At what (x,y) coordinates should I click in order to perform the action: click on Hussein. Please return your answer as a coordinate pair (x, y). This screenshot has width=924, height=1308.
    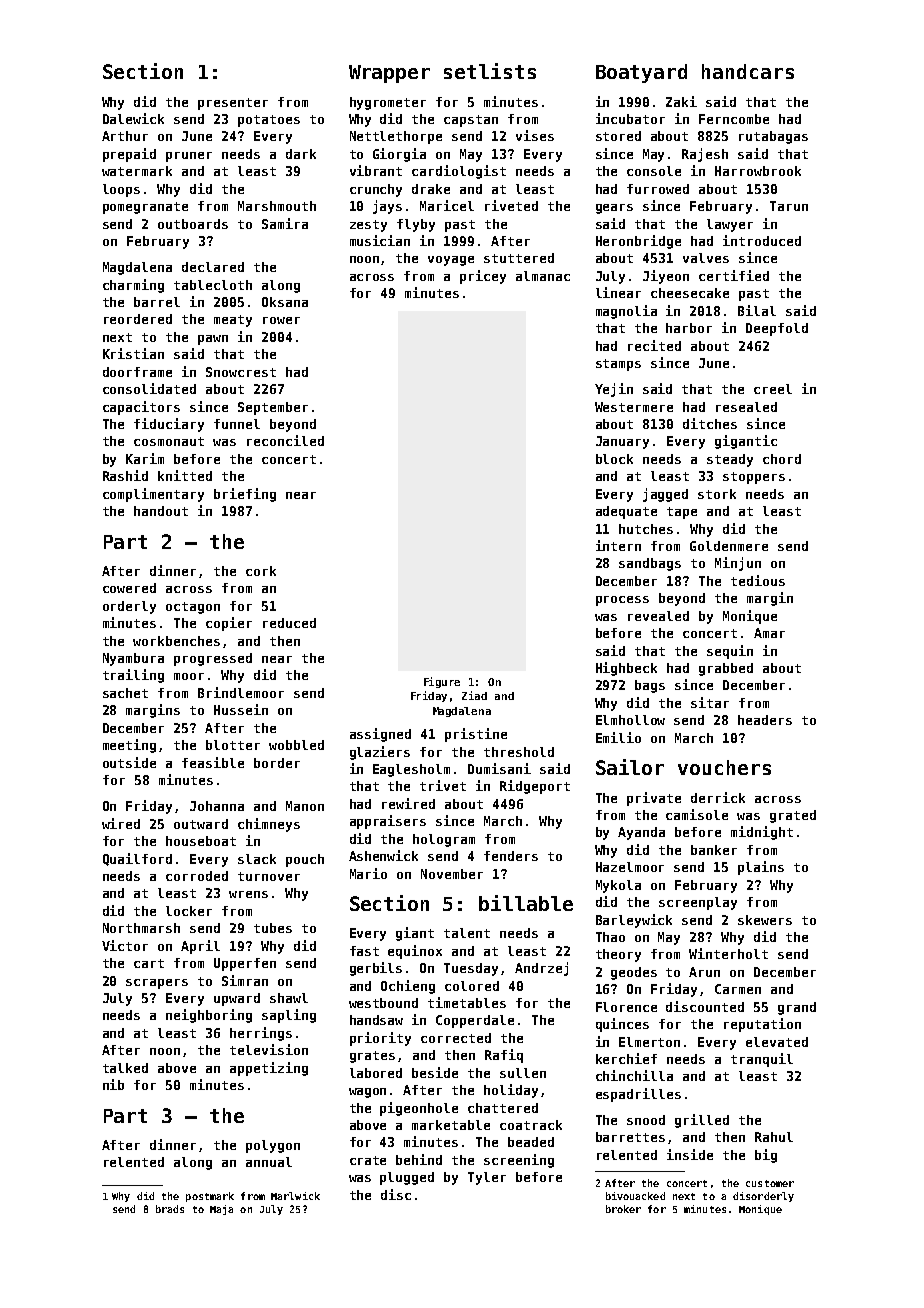
    Looking at the image, I should click on (241, 709).
